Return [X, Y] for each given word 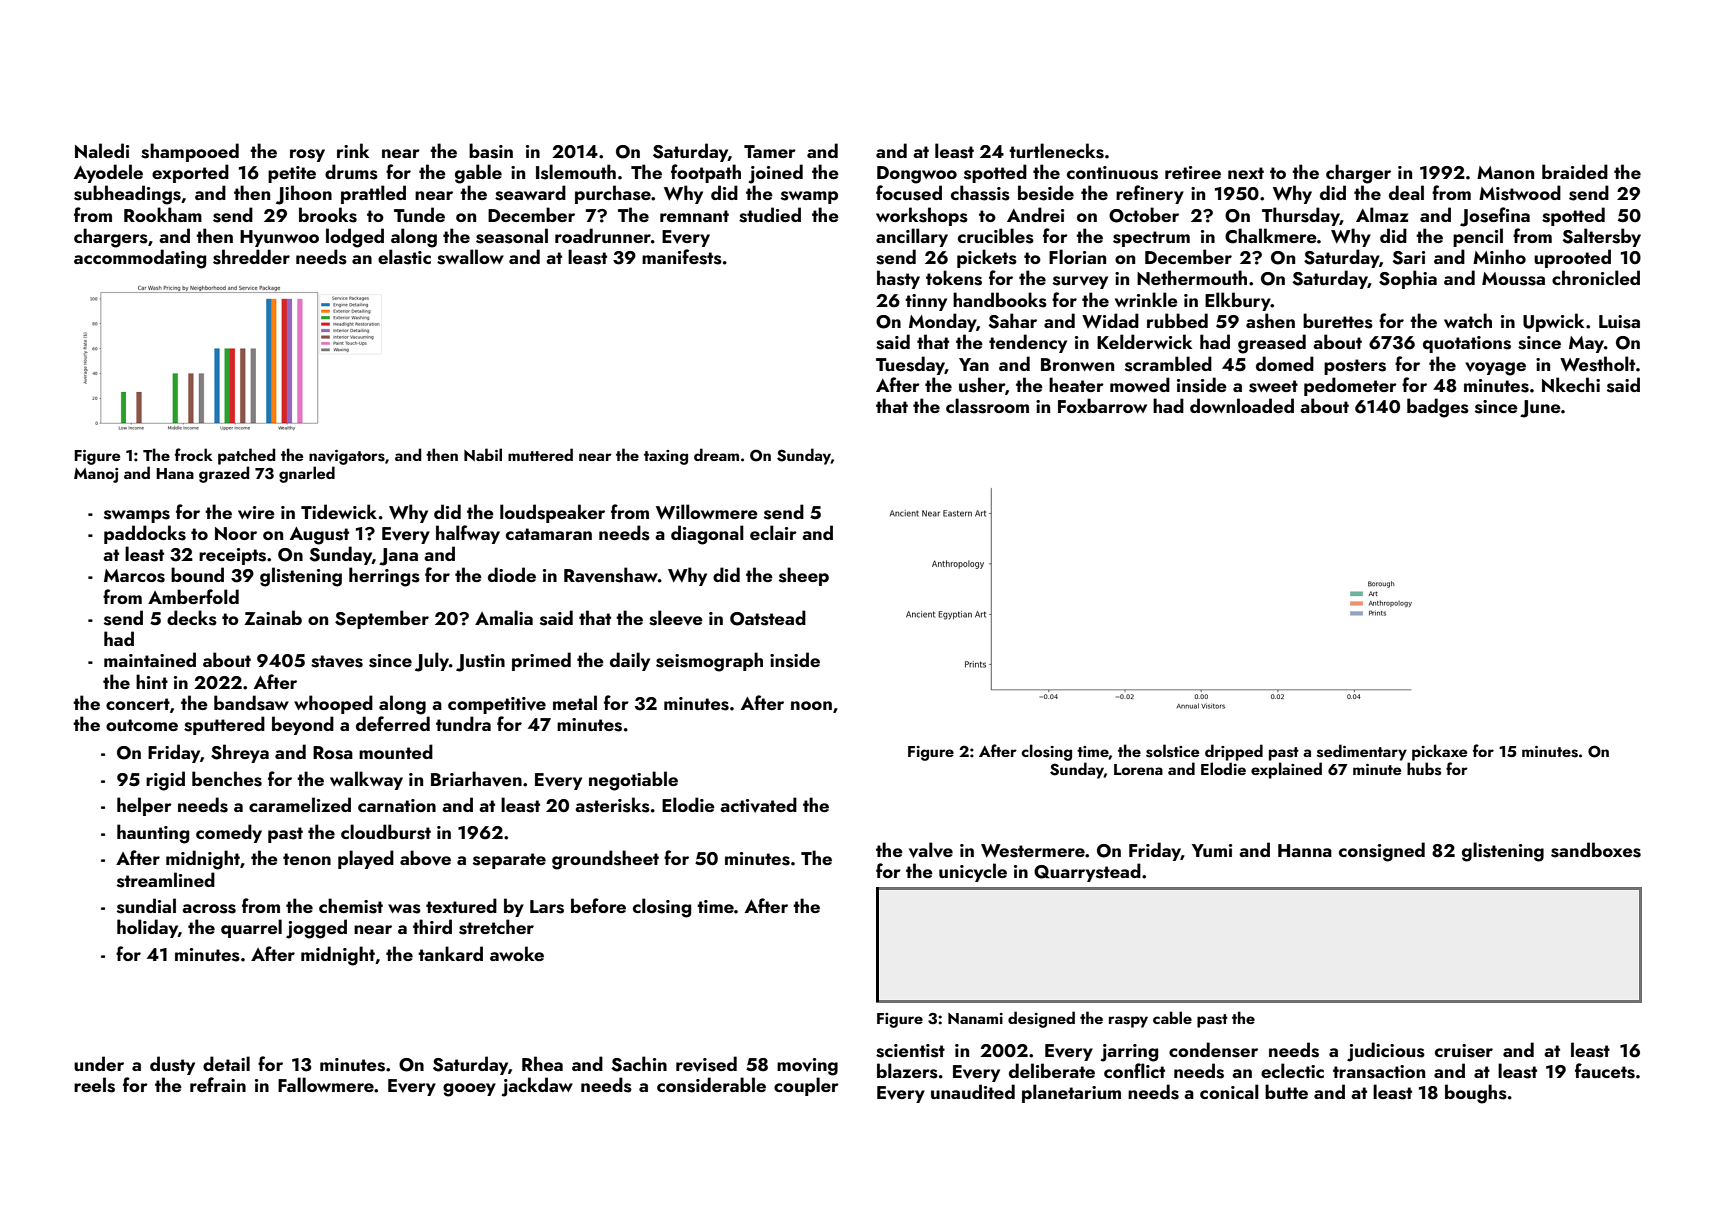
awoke [517, 953]
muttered [540, 454]
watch [1468, 320]
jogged [316, 929]
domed [1285, 363]
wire [256, 512]
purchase [613, 194]
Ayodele [108, 173]
